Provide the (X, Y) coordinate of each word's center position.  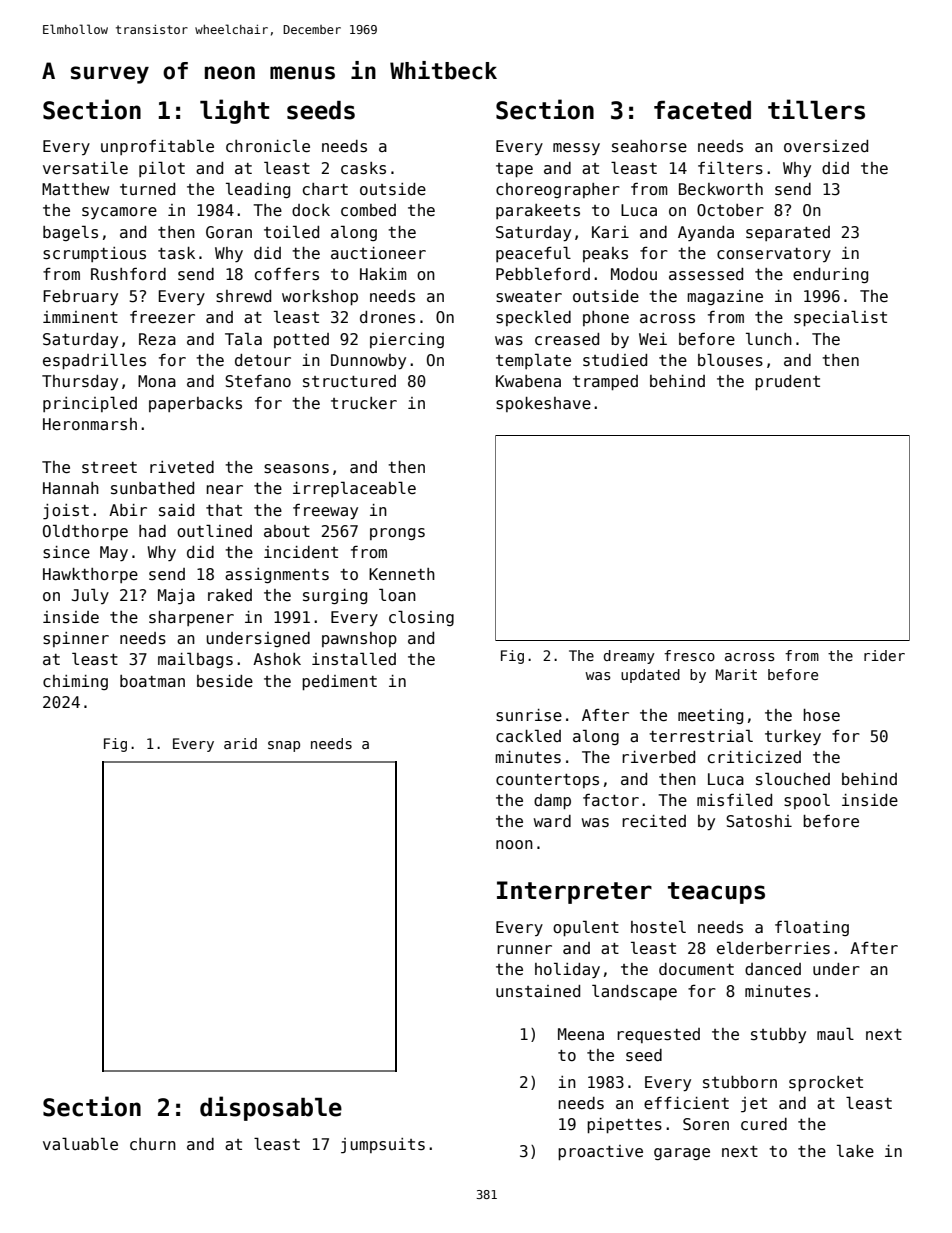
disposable (271, 1108)
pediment (339, 682)
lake (855, 1150)
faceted (702, 110)
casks (363, 168)
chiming (75, 682)
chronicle (268, 145)
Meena (581, 1034)
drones (387, 317)
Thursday (80, 382)
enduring (830, 275)
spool (807, 801)
